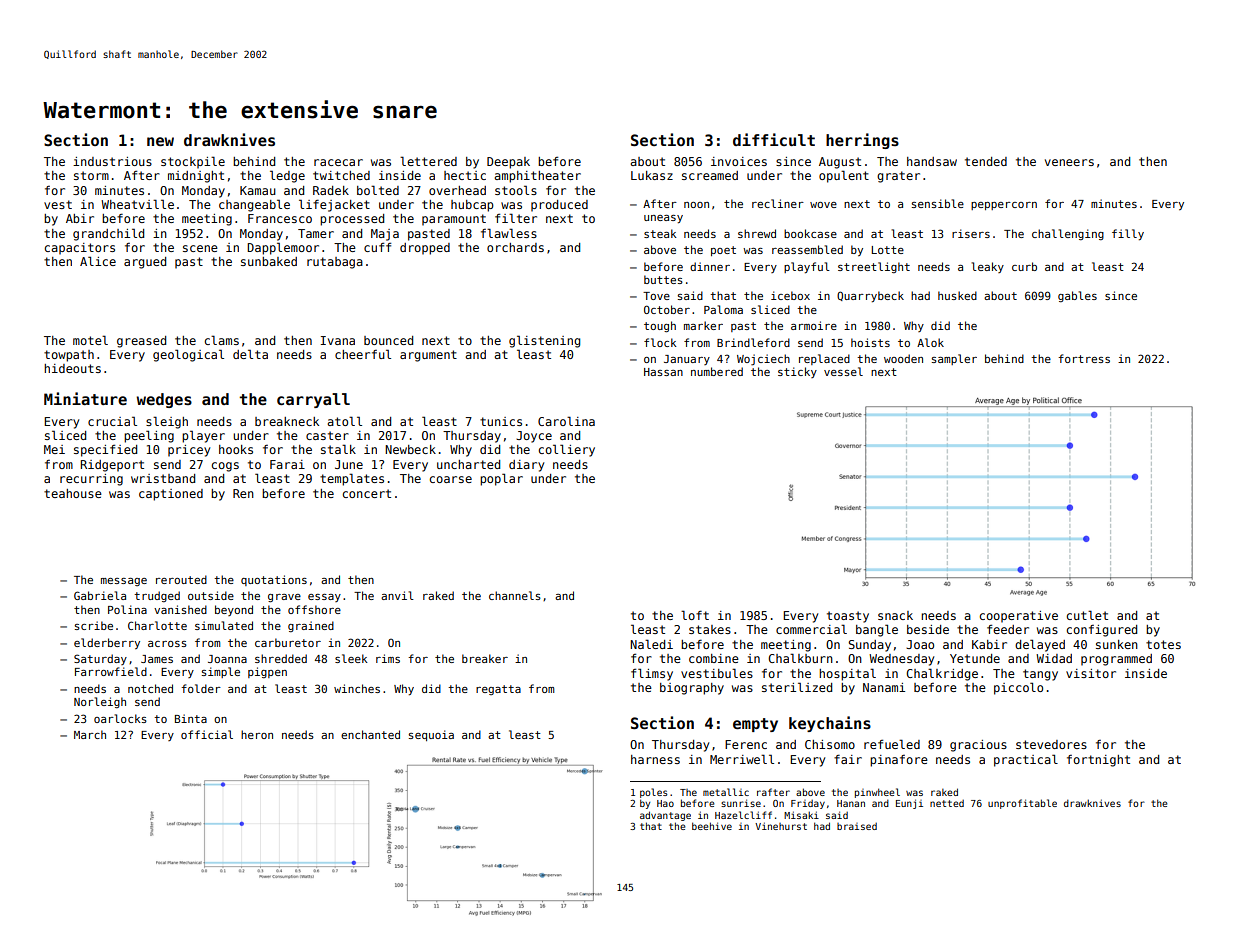  I want to click on wedges, so click(164, 400).
